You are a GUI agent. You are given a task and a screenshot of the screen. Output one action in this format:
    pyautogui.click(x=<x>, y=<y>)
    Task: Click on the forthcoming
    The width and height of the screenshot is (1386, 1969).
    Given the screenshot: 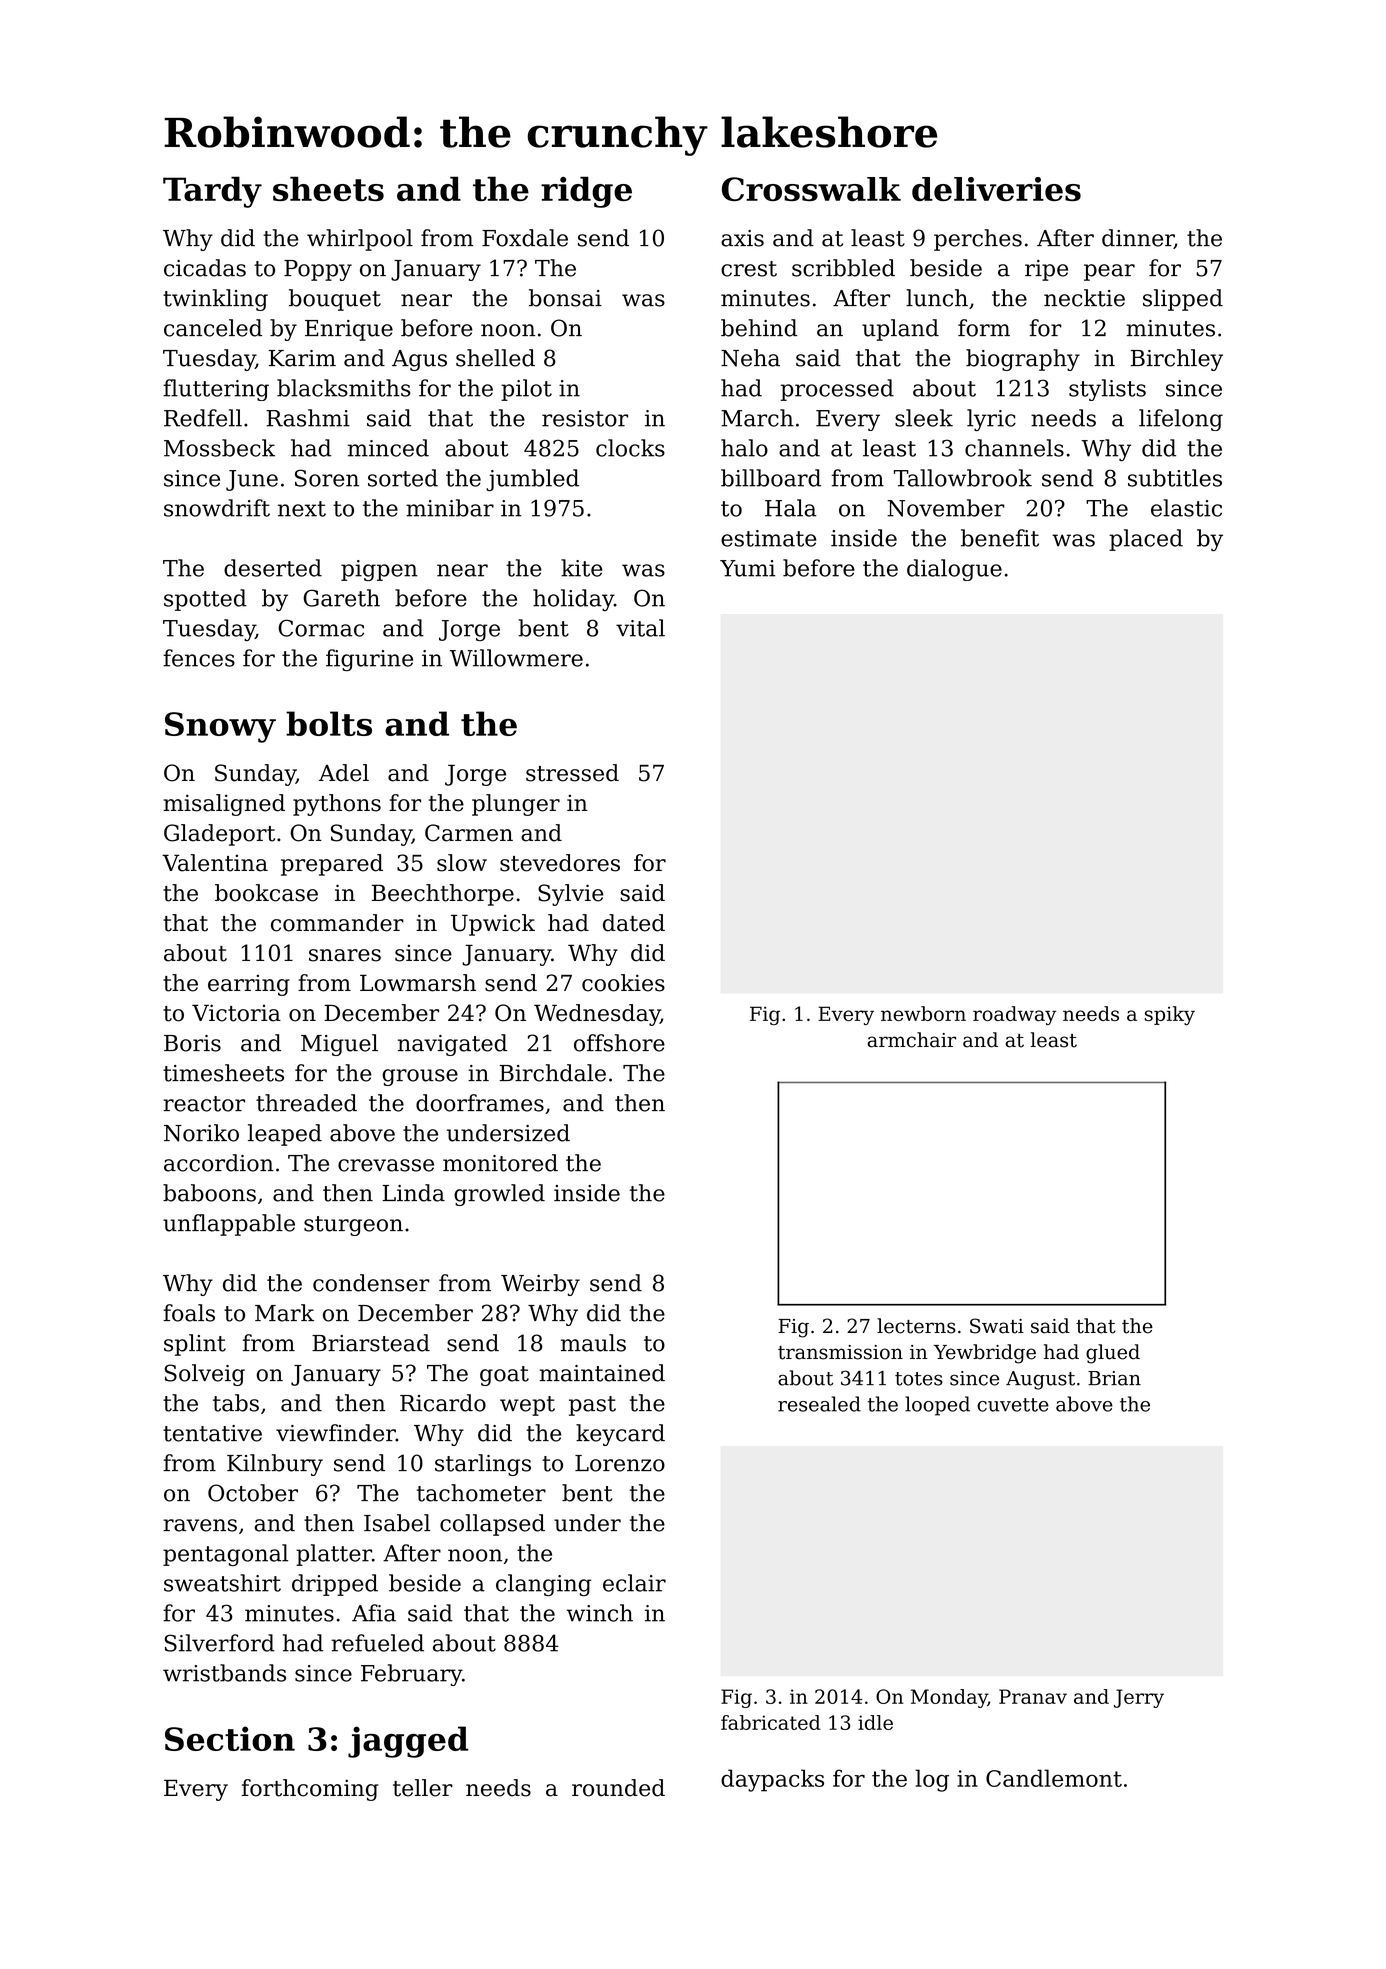 What is the action you would take?
    pyautogui.click(x=310, y=1790)
